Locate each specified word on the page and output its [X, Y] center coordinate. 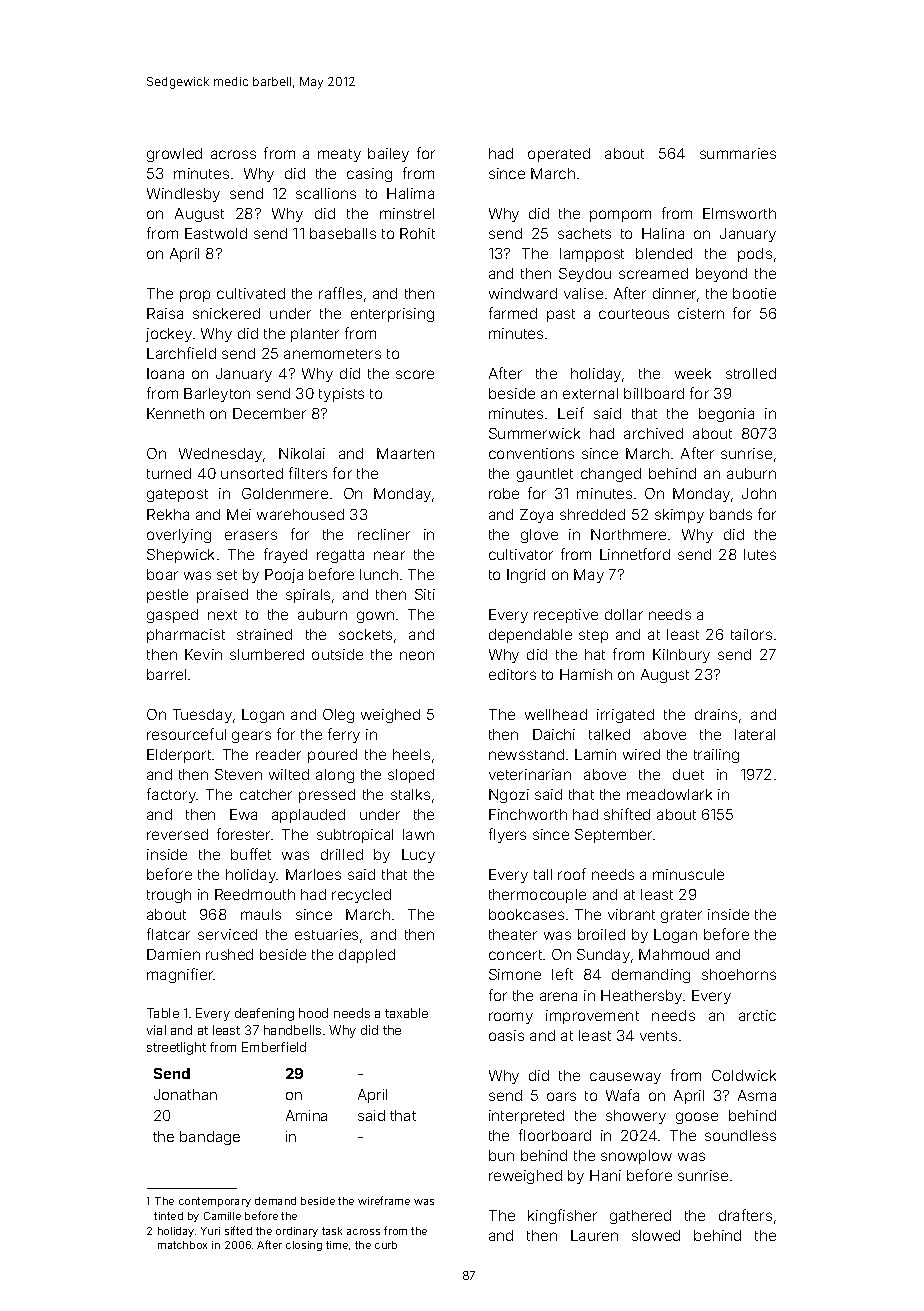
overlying [179, 536]
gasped [172, 616]
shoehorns [739, 974]
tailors [751, 634]
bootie [754, 293]
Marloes [313, 874]
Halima [410, 193]
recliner [384, 534]
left [562, 974]
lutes [760, 554]
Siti [425, 594]
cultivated [251, 293]
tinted [168, 1216]
